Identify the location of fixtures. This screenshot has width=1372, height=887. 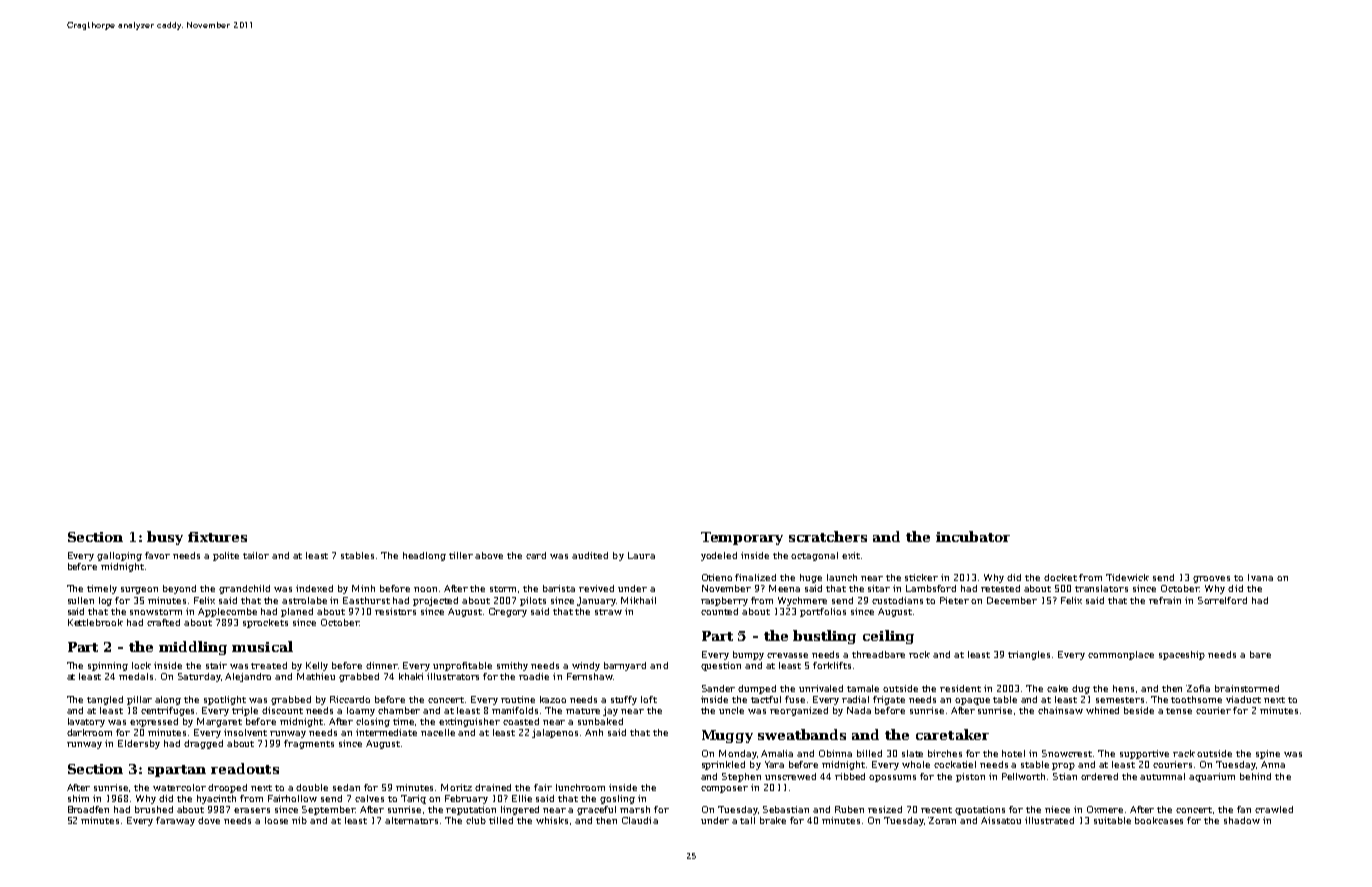
(217, 537).
